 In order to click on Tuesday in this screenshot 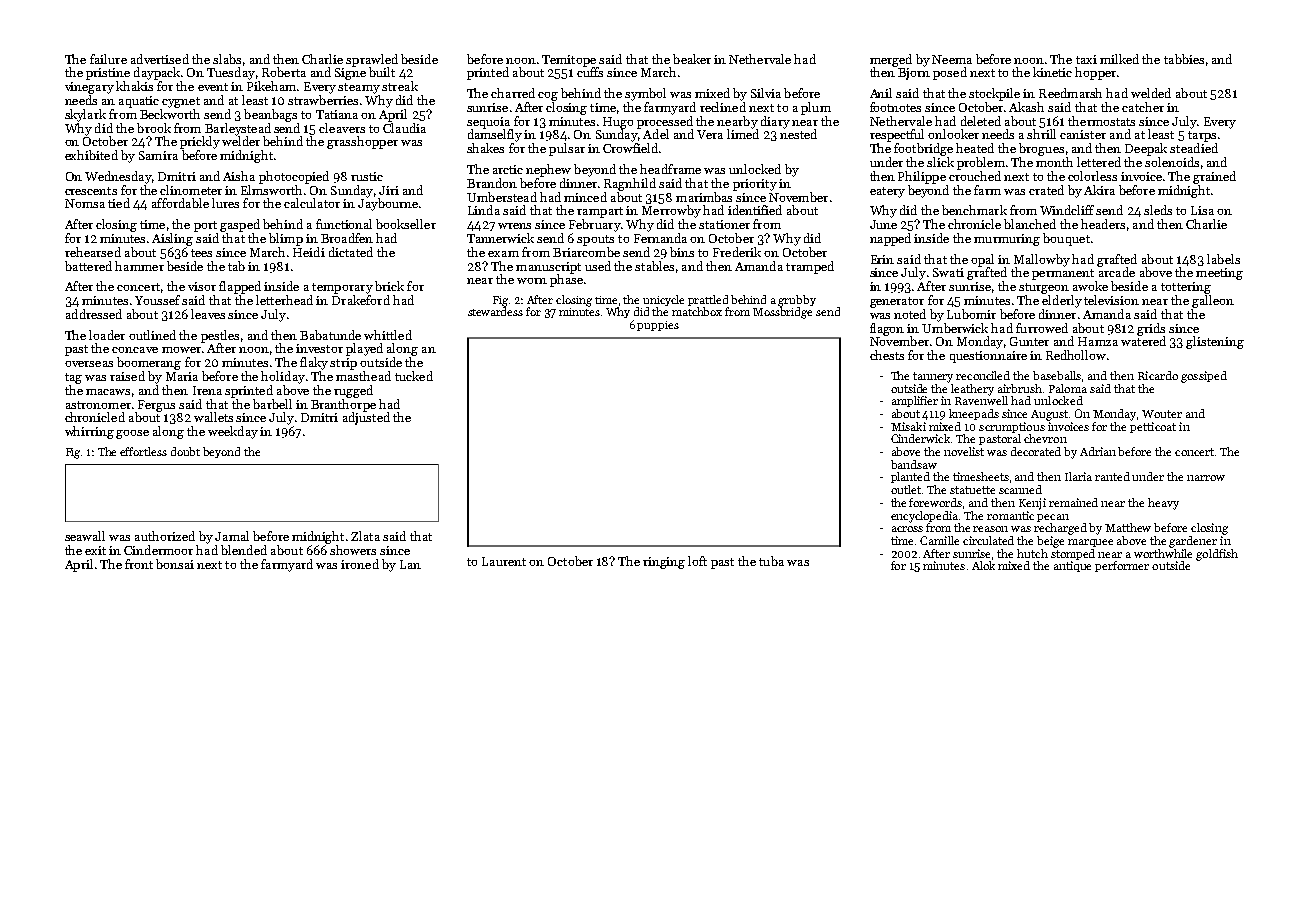, I will do `click(231, 73)`.
